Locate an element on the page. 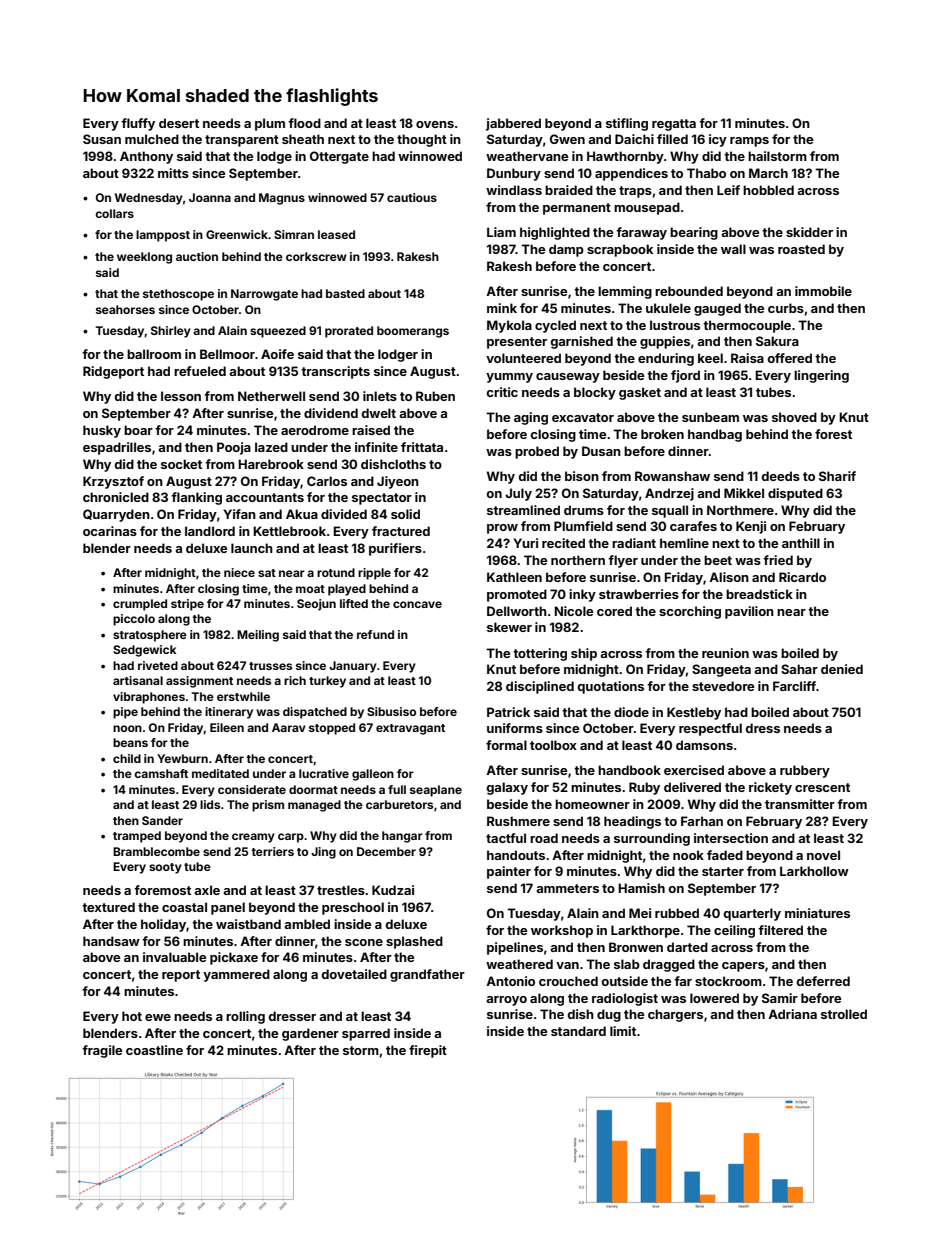 The width and height of the document is (952, 1233). desert is located at coordinates (179, 123).
